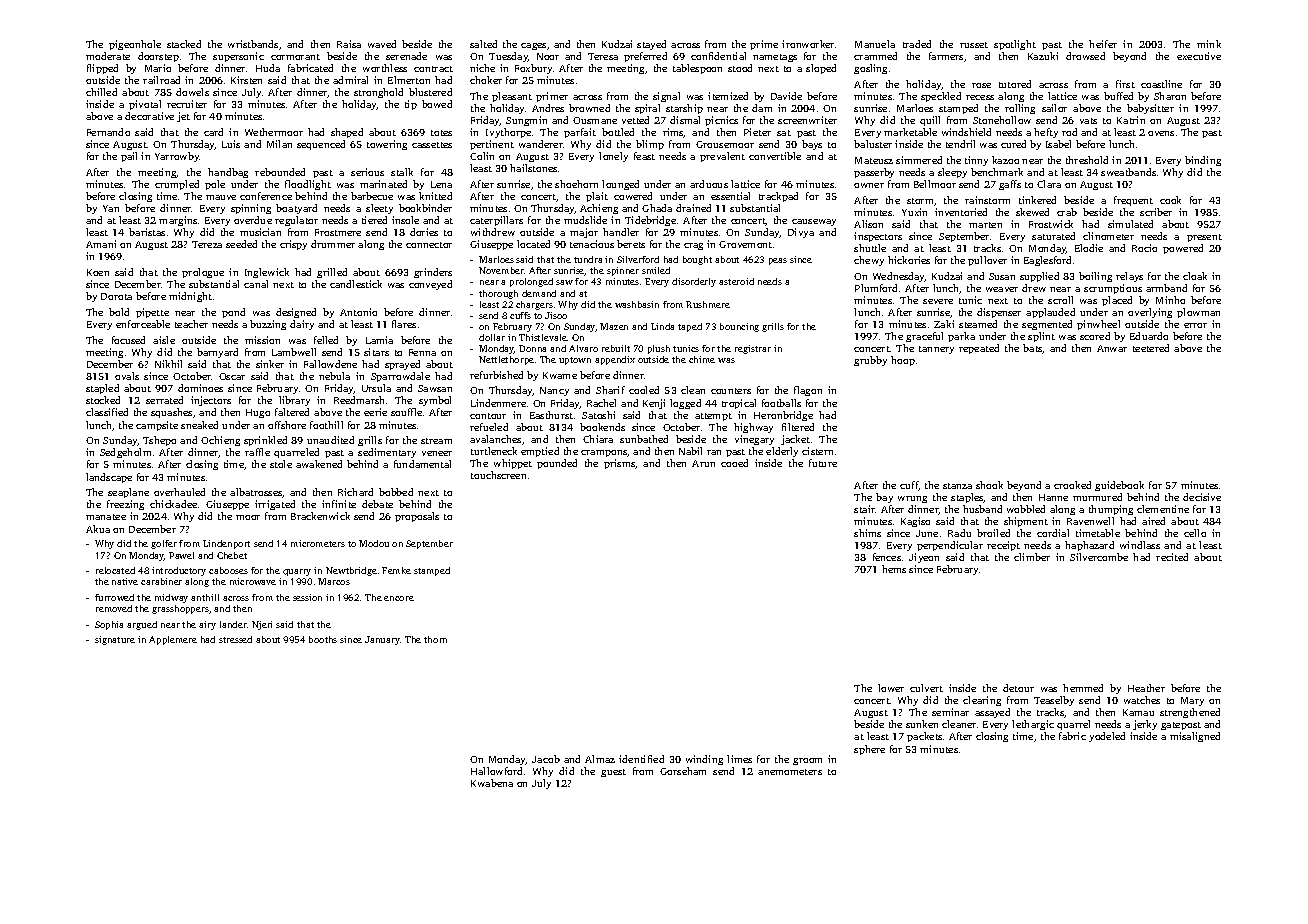  Describe the element at coordinates (1041, 337) in the document. I see `splint` at that location.
